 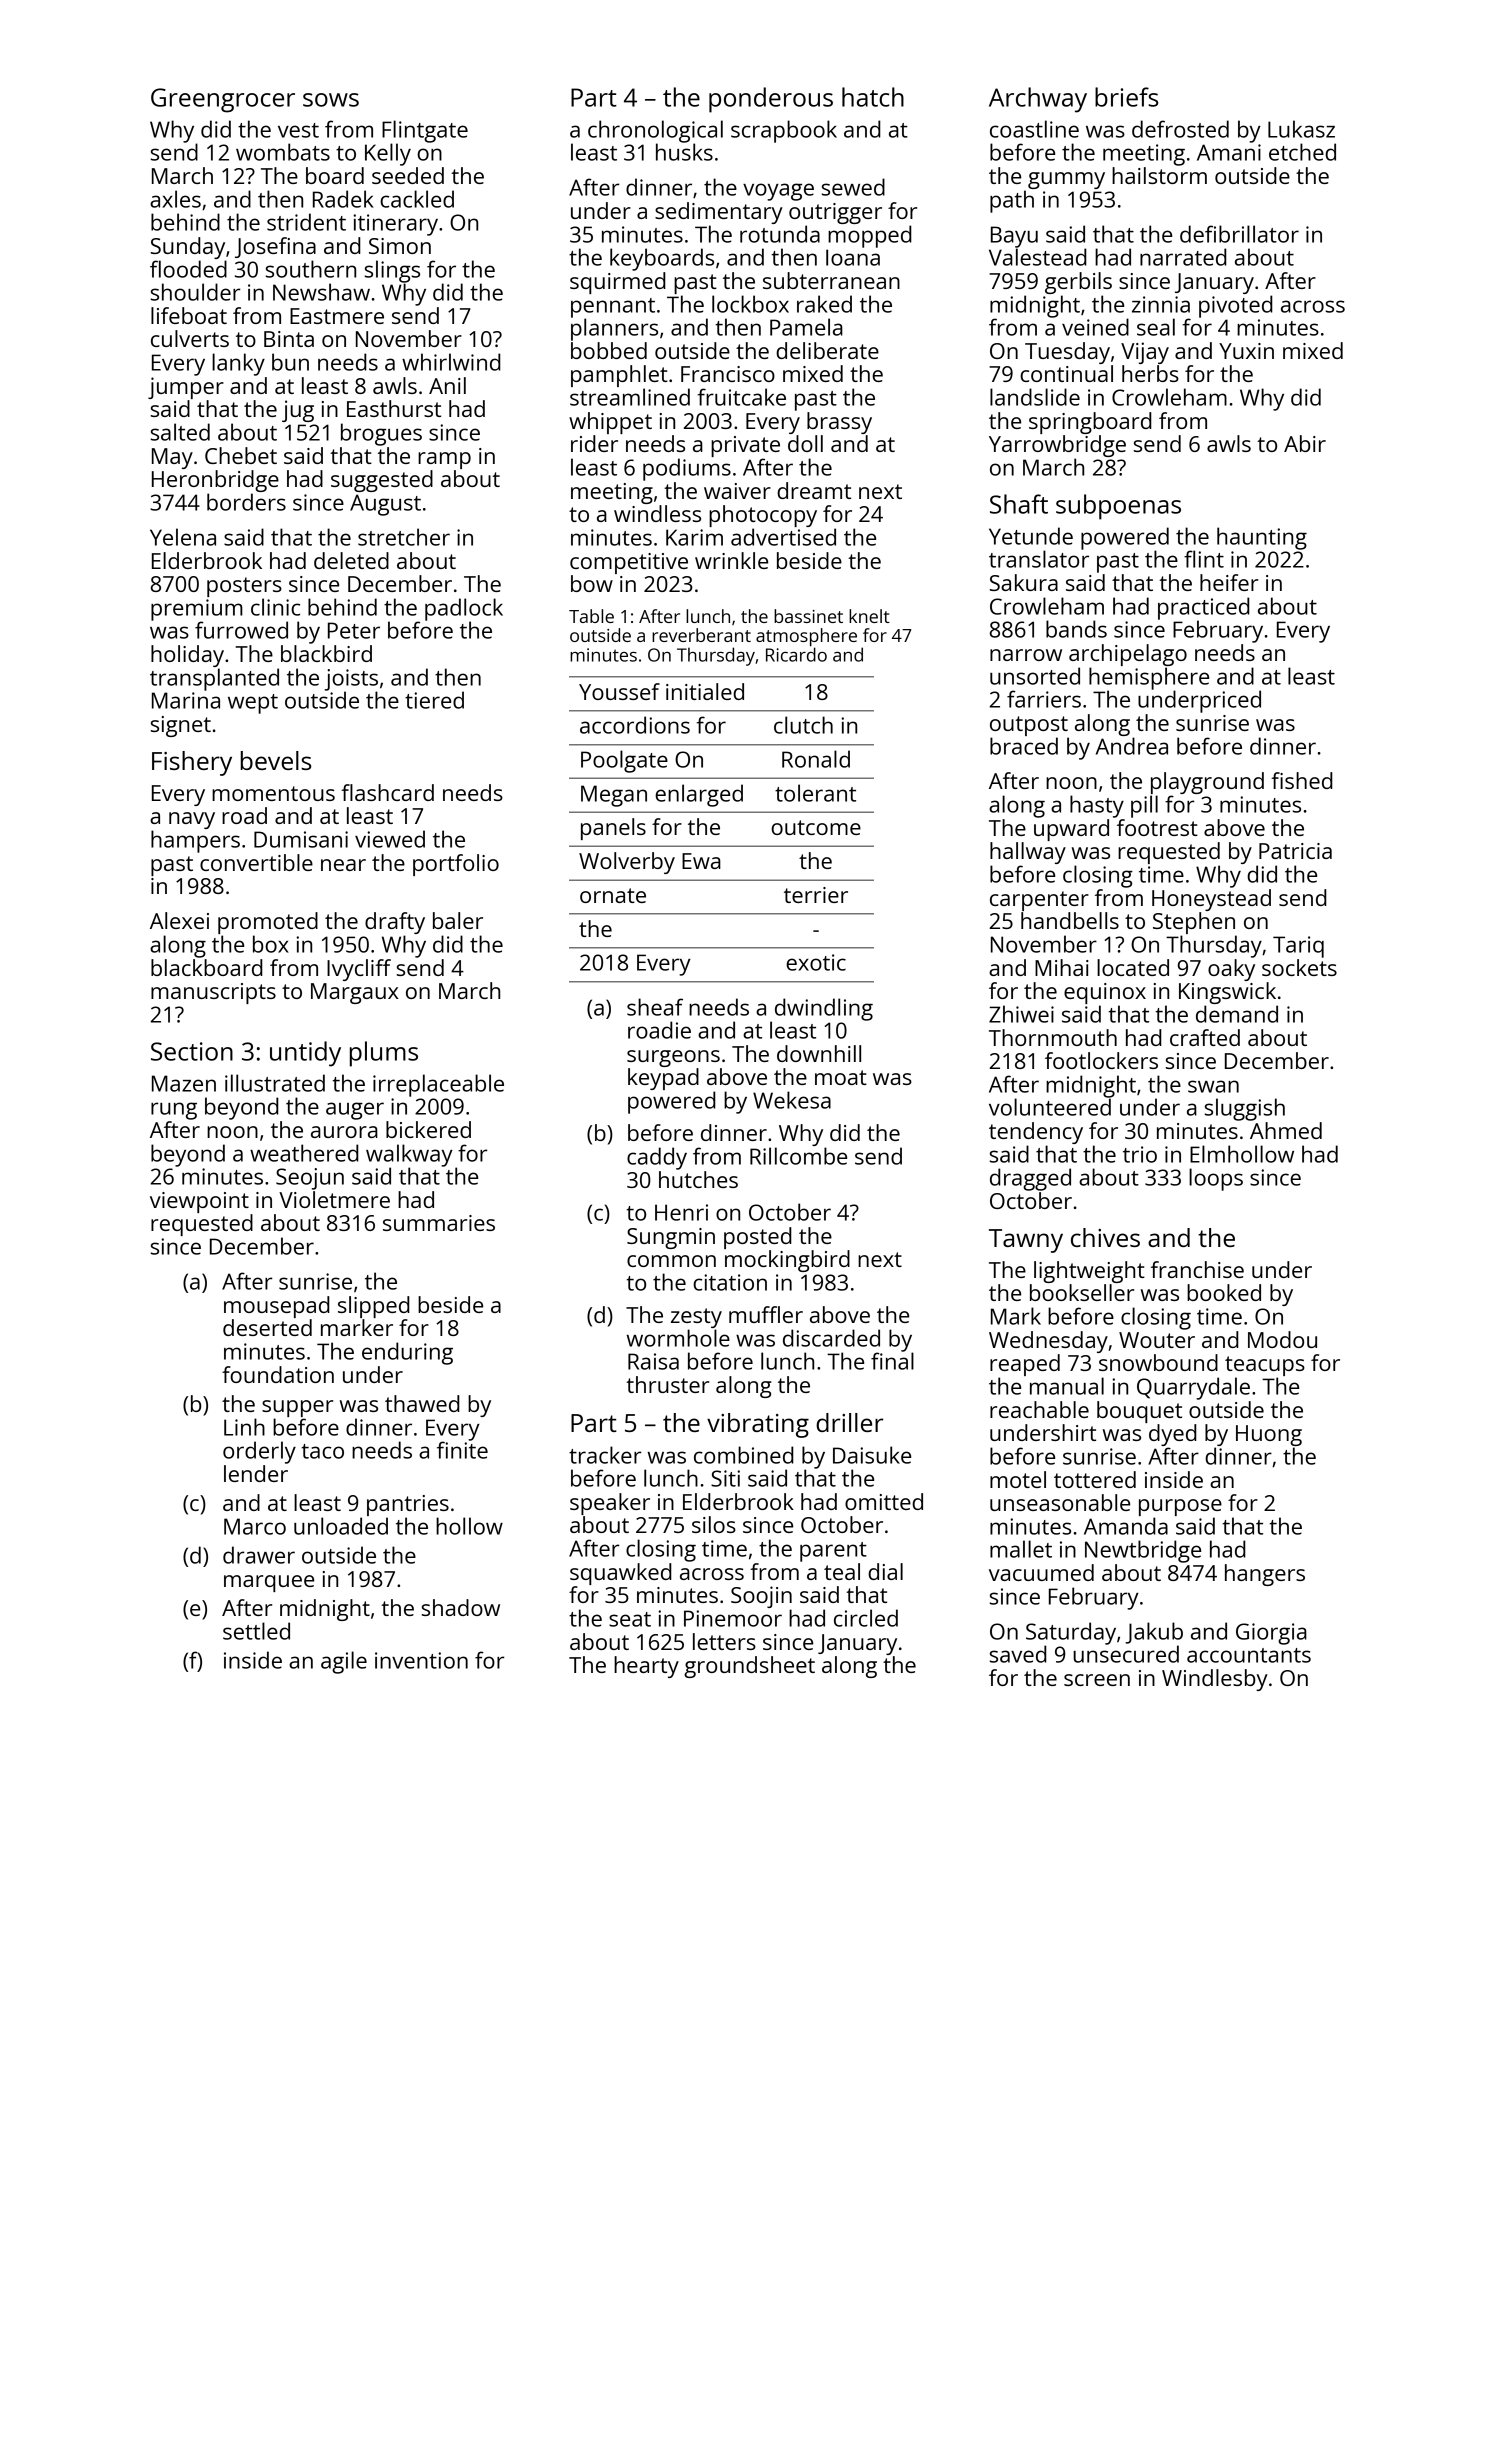 What do you see at coordinates (1227, 993) in the page?
I see `Kingswick` at bounding box center [1227, 993].
